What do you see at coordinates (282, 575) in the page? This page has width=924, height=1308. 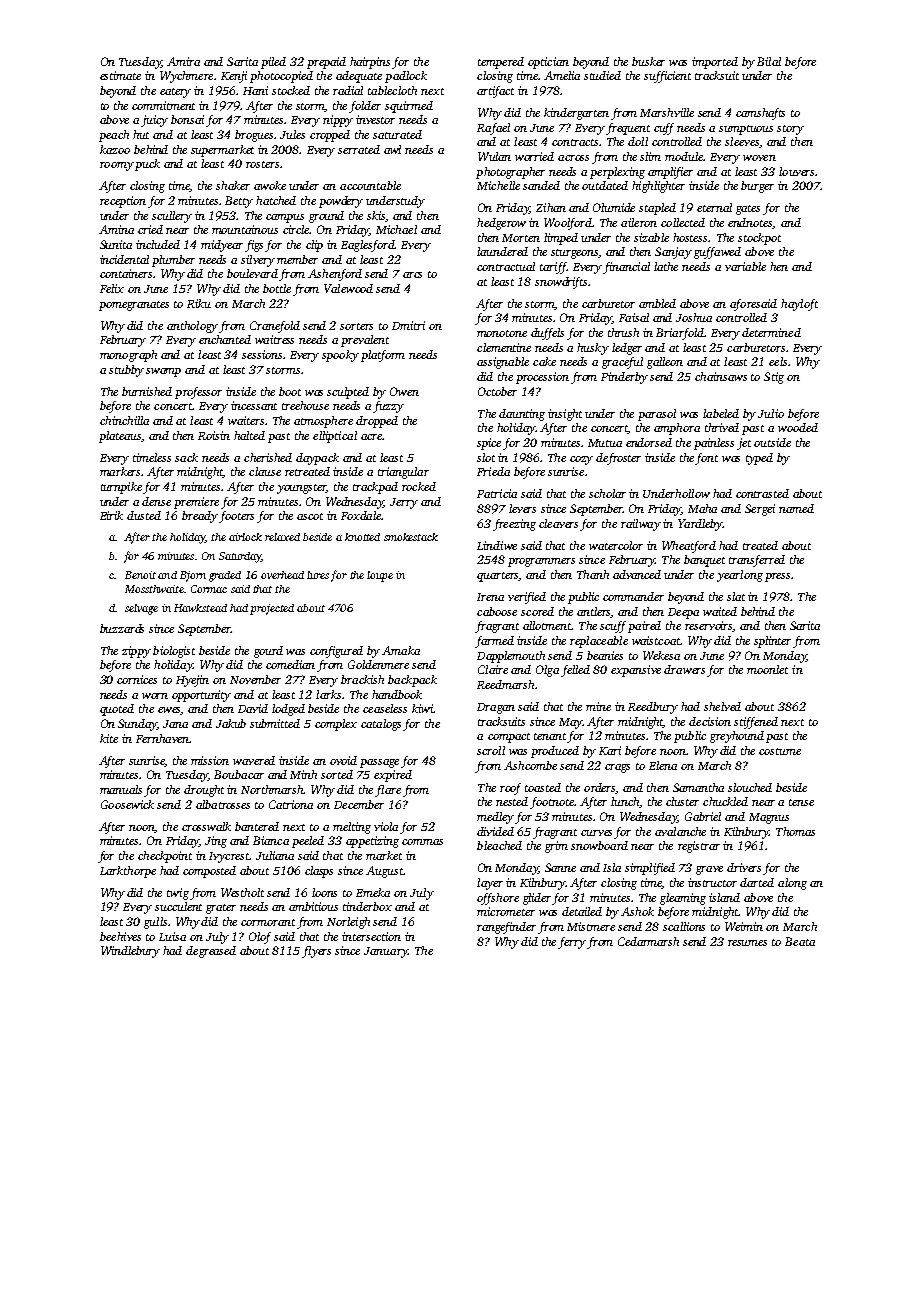 I see `overhead` at bounding box center [282, 575].
